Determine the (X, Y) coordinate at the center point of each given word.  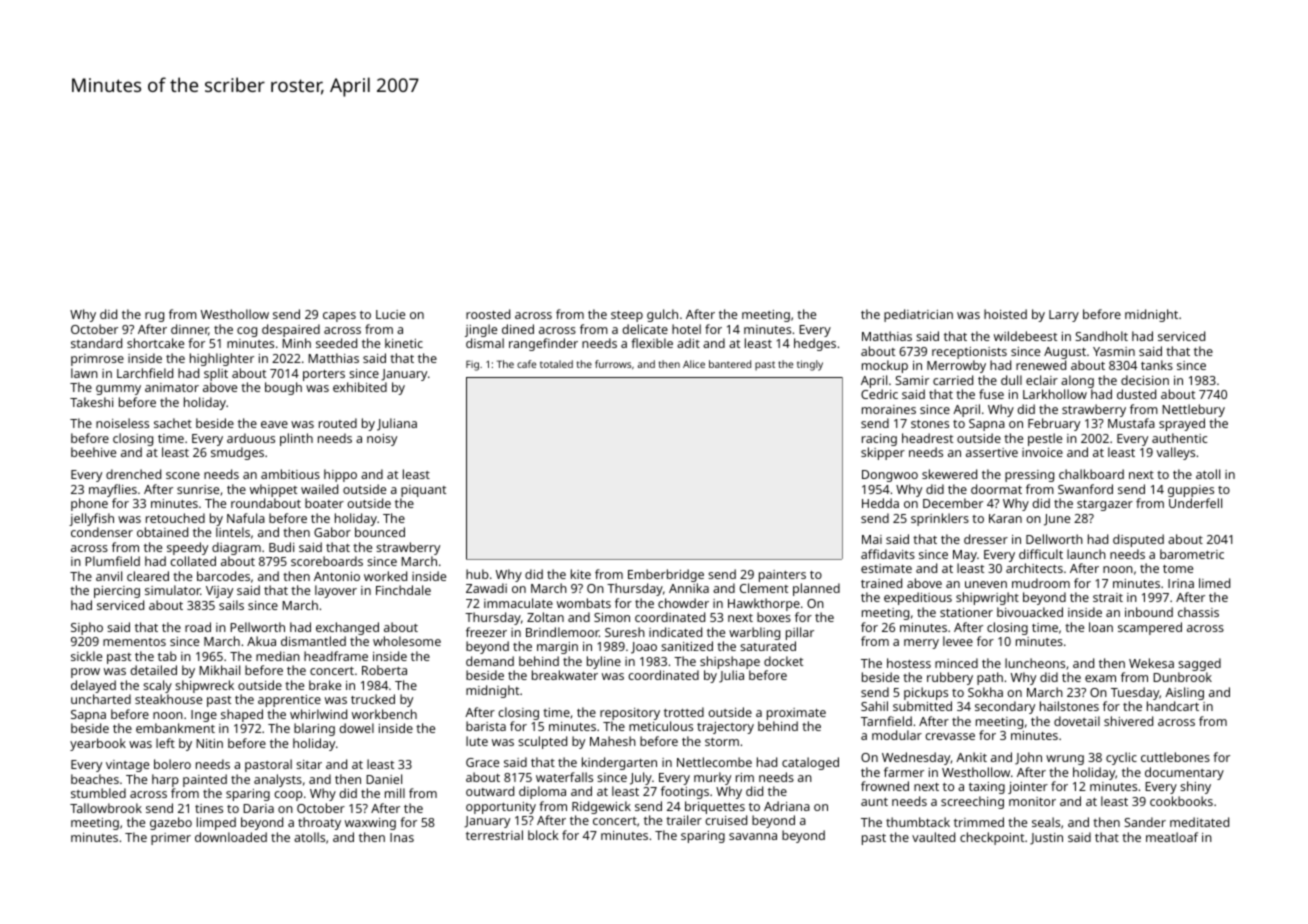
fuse (991, 394)
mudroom (1041, 583)
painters (782, 576)
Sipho (87, 628)
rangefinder (543, 344)
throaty (319, 823)
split (216, 374)
